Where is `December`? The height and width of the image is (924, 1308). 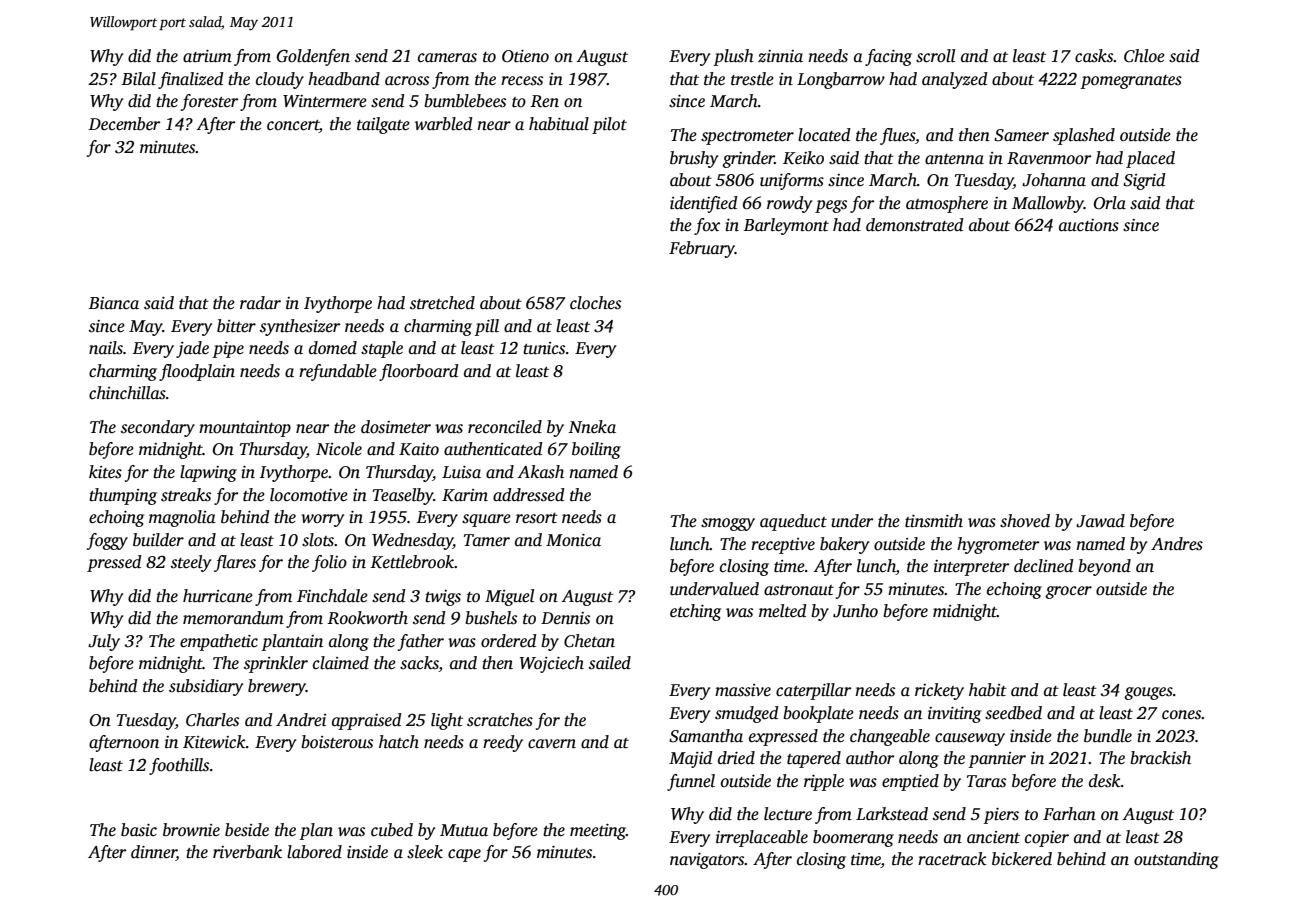 December is located at coordinates (124, 124).
